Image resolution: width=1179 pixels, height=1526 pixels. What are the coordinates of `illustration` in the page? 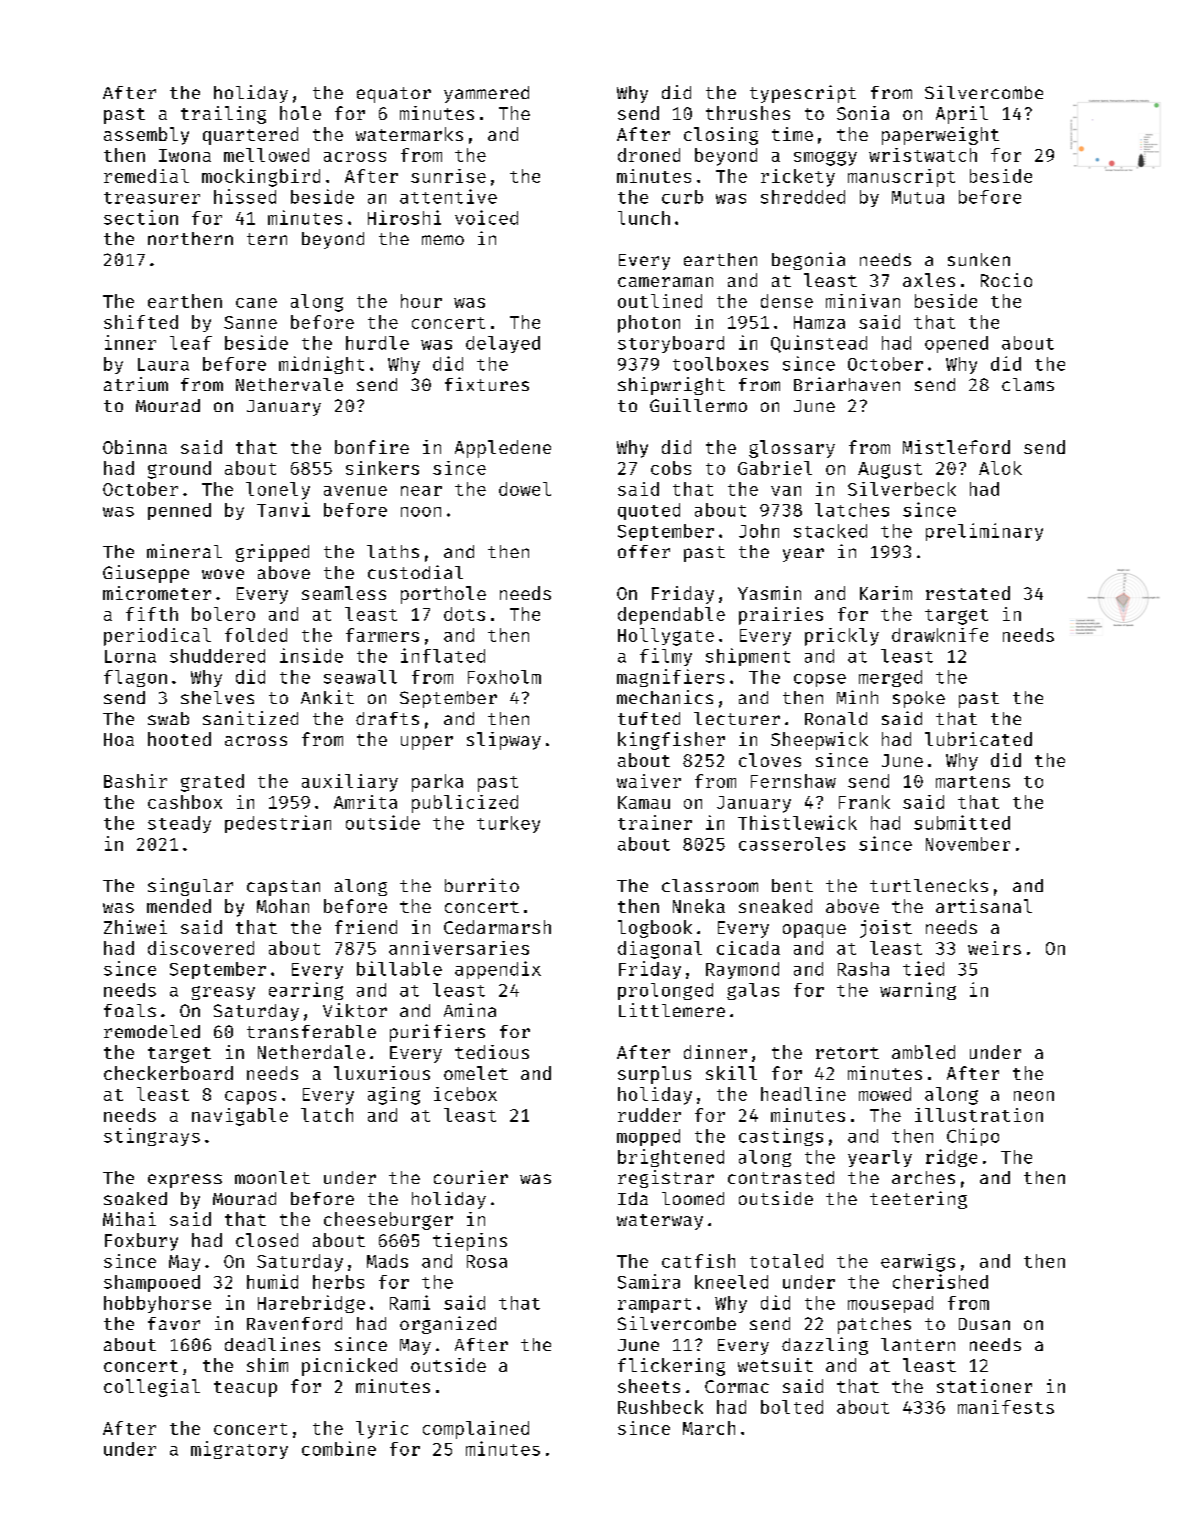 It's located at (979, 1115).
